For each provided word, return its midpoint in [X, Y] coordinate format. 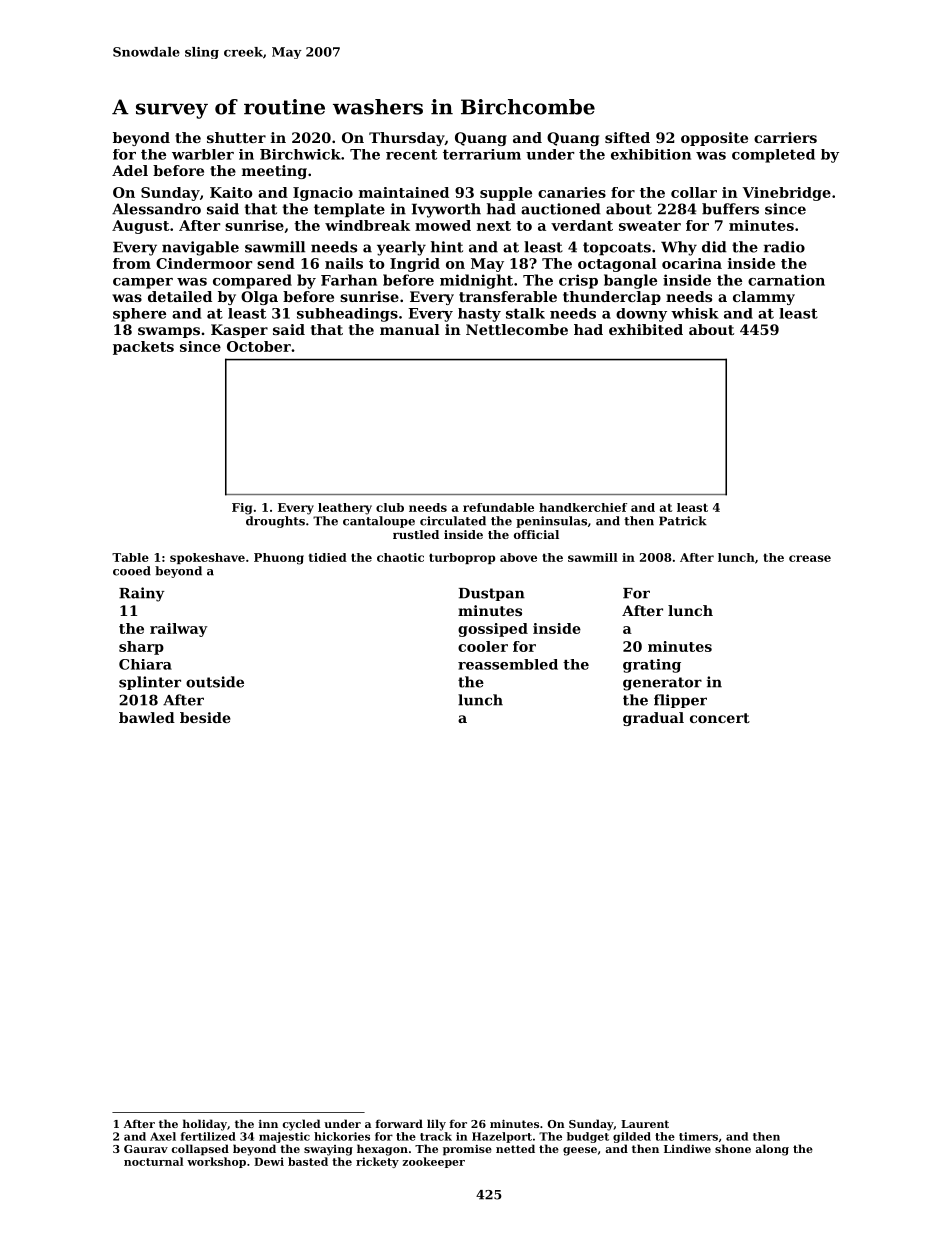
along [772, 1150]
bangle [630, 281]
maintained [404, 192]
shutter [236, 137]
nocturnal [153, 1161]
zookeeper [433, 1162]
